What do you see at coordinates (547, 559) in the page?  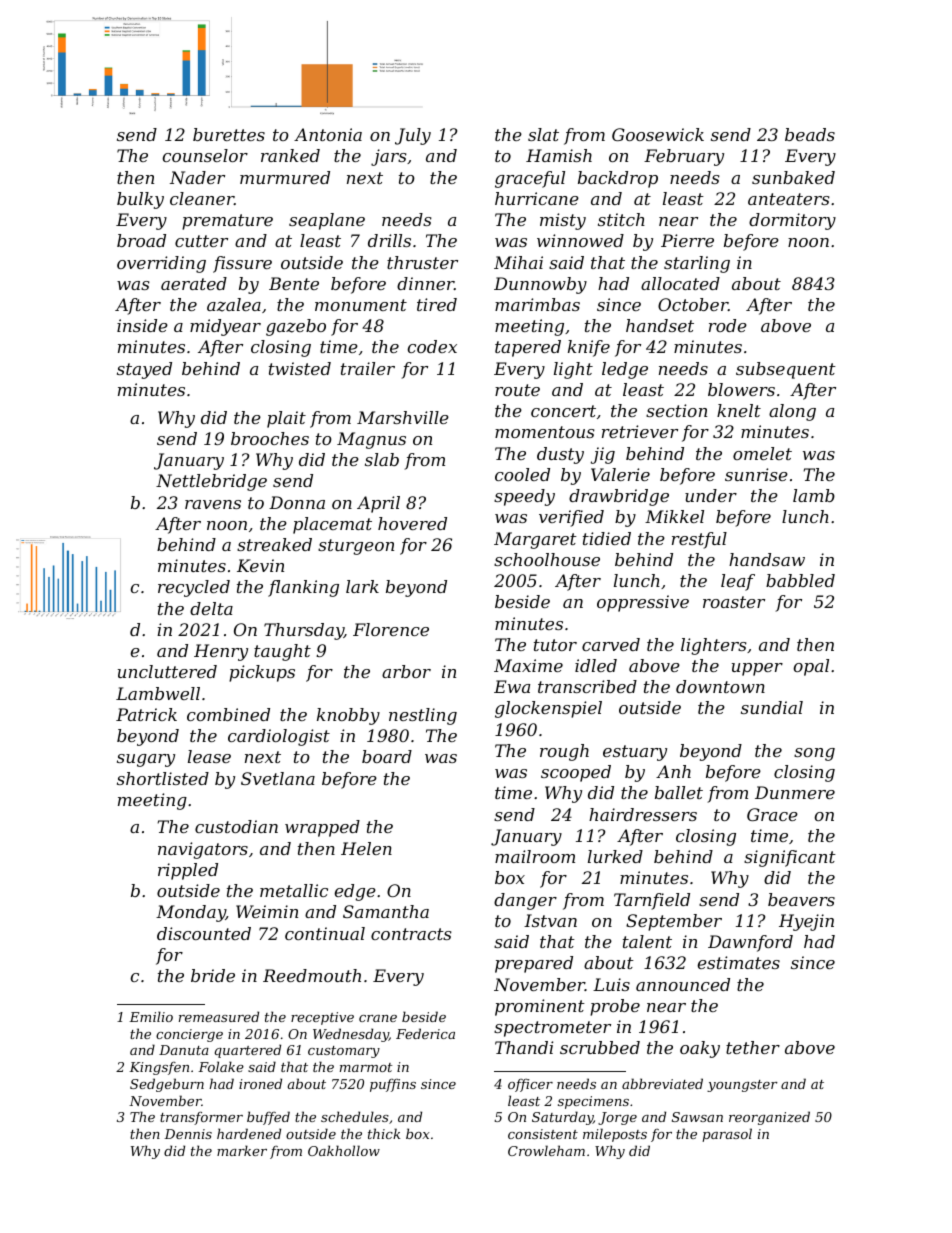 I see `schoolhouse` at bounding box center [547, 559].
